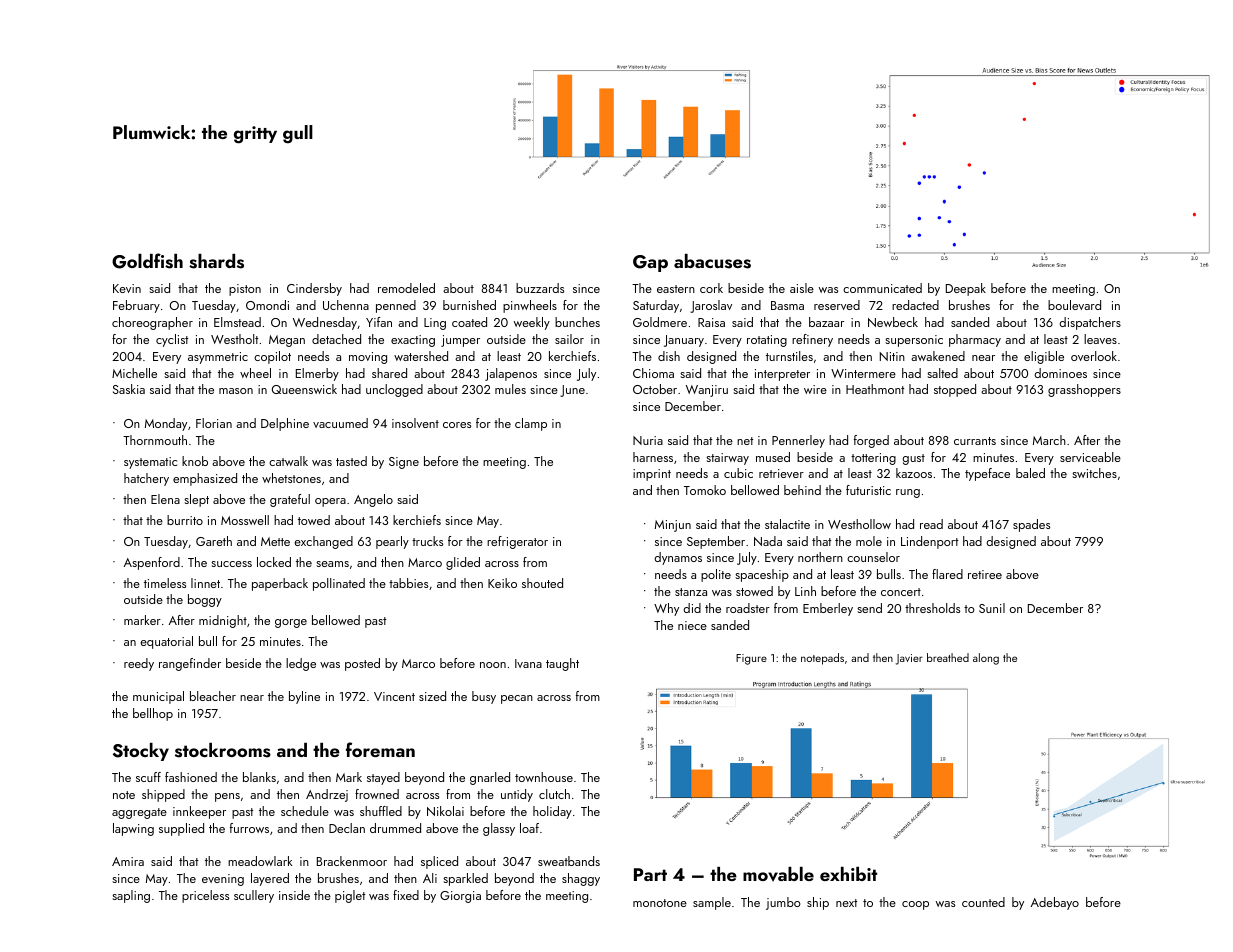 The width and height of the page is (1233, 952). I want to click on boulevard, so click(1074, 305).
